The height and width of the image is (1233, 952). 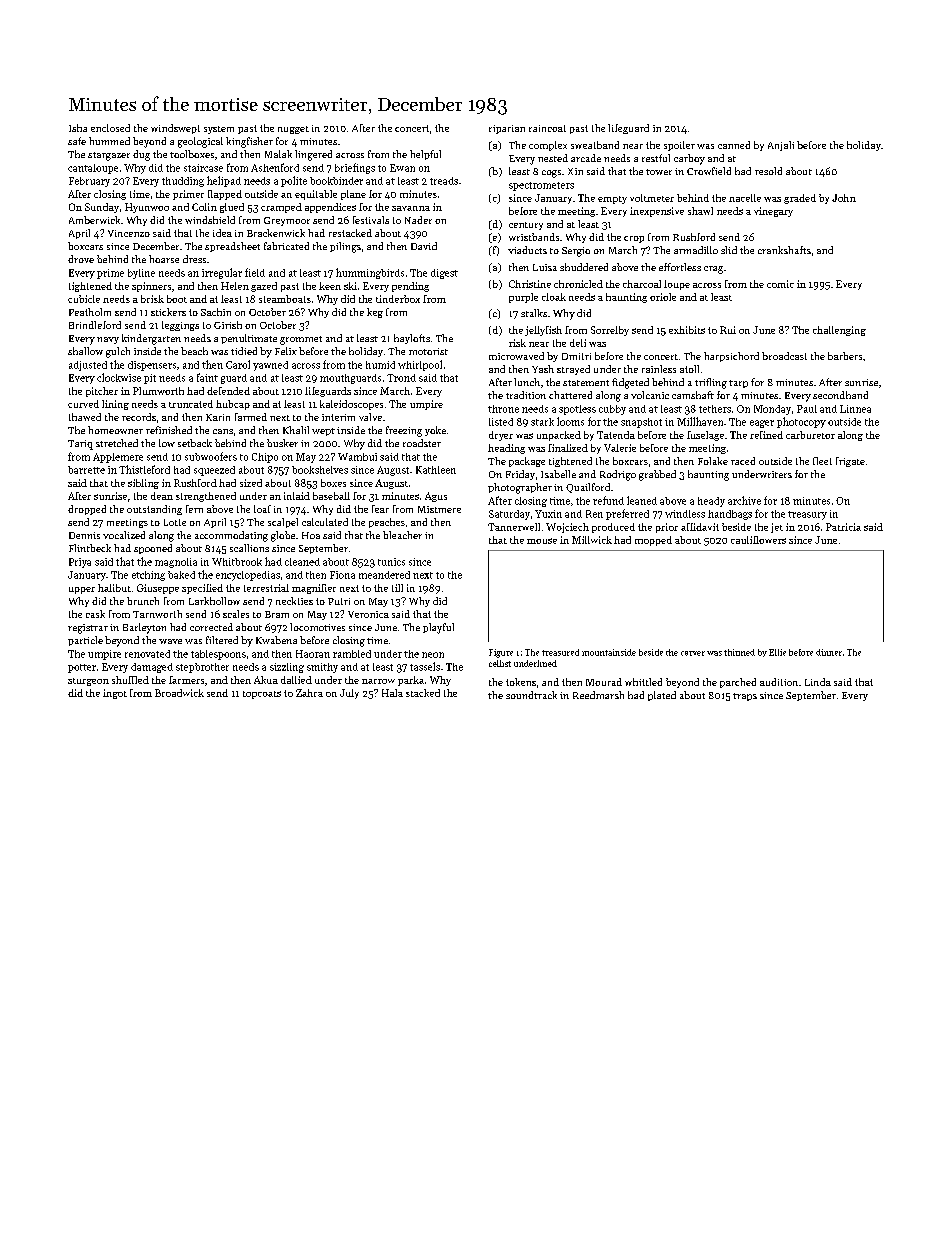 What do you see at coordinates (850, 462) in the image?
I see `frigate` at bounding box center [850, 462].
